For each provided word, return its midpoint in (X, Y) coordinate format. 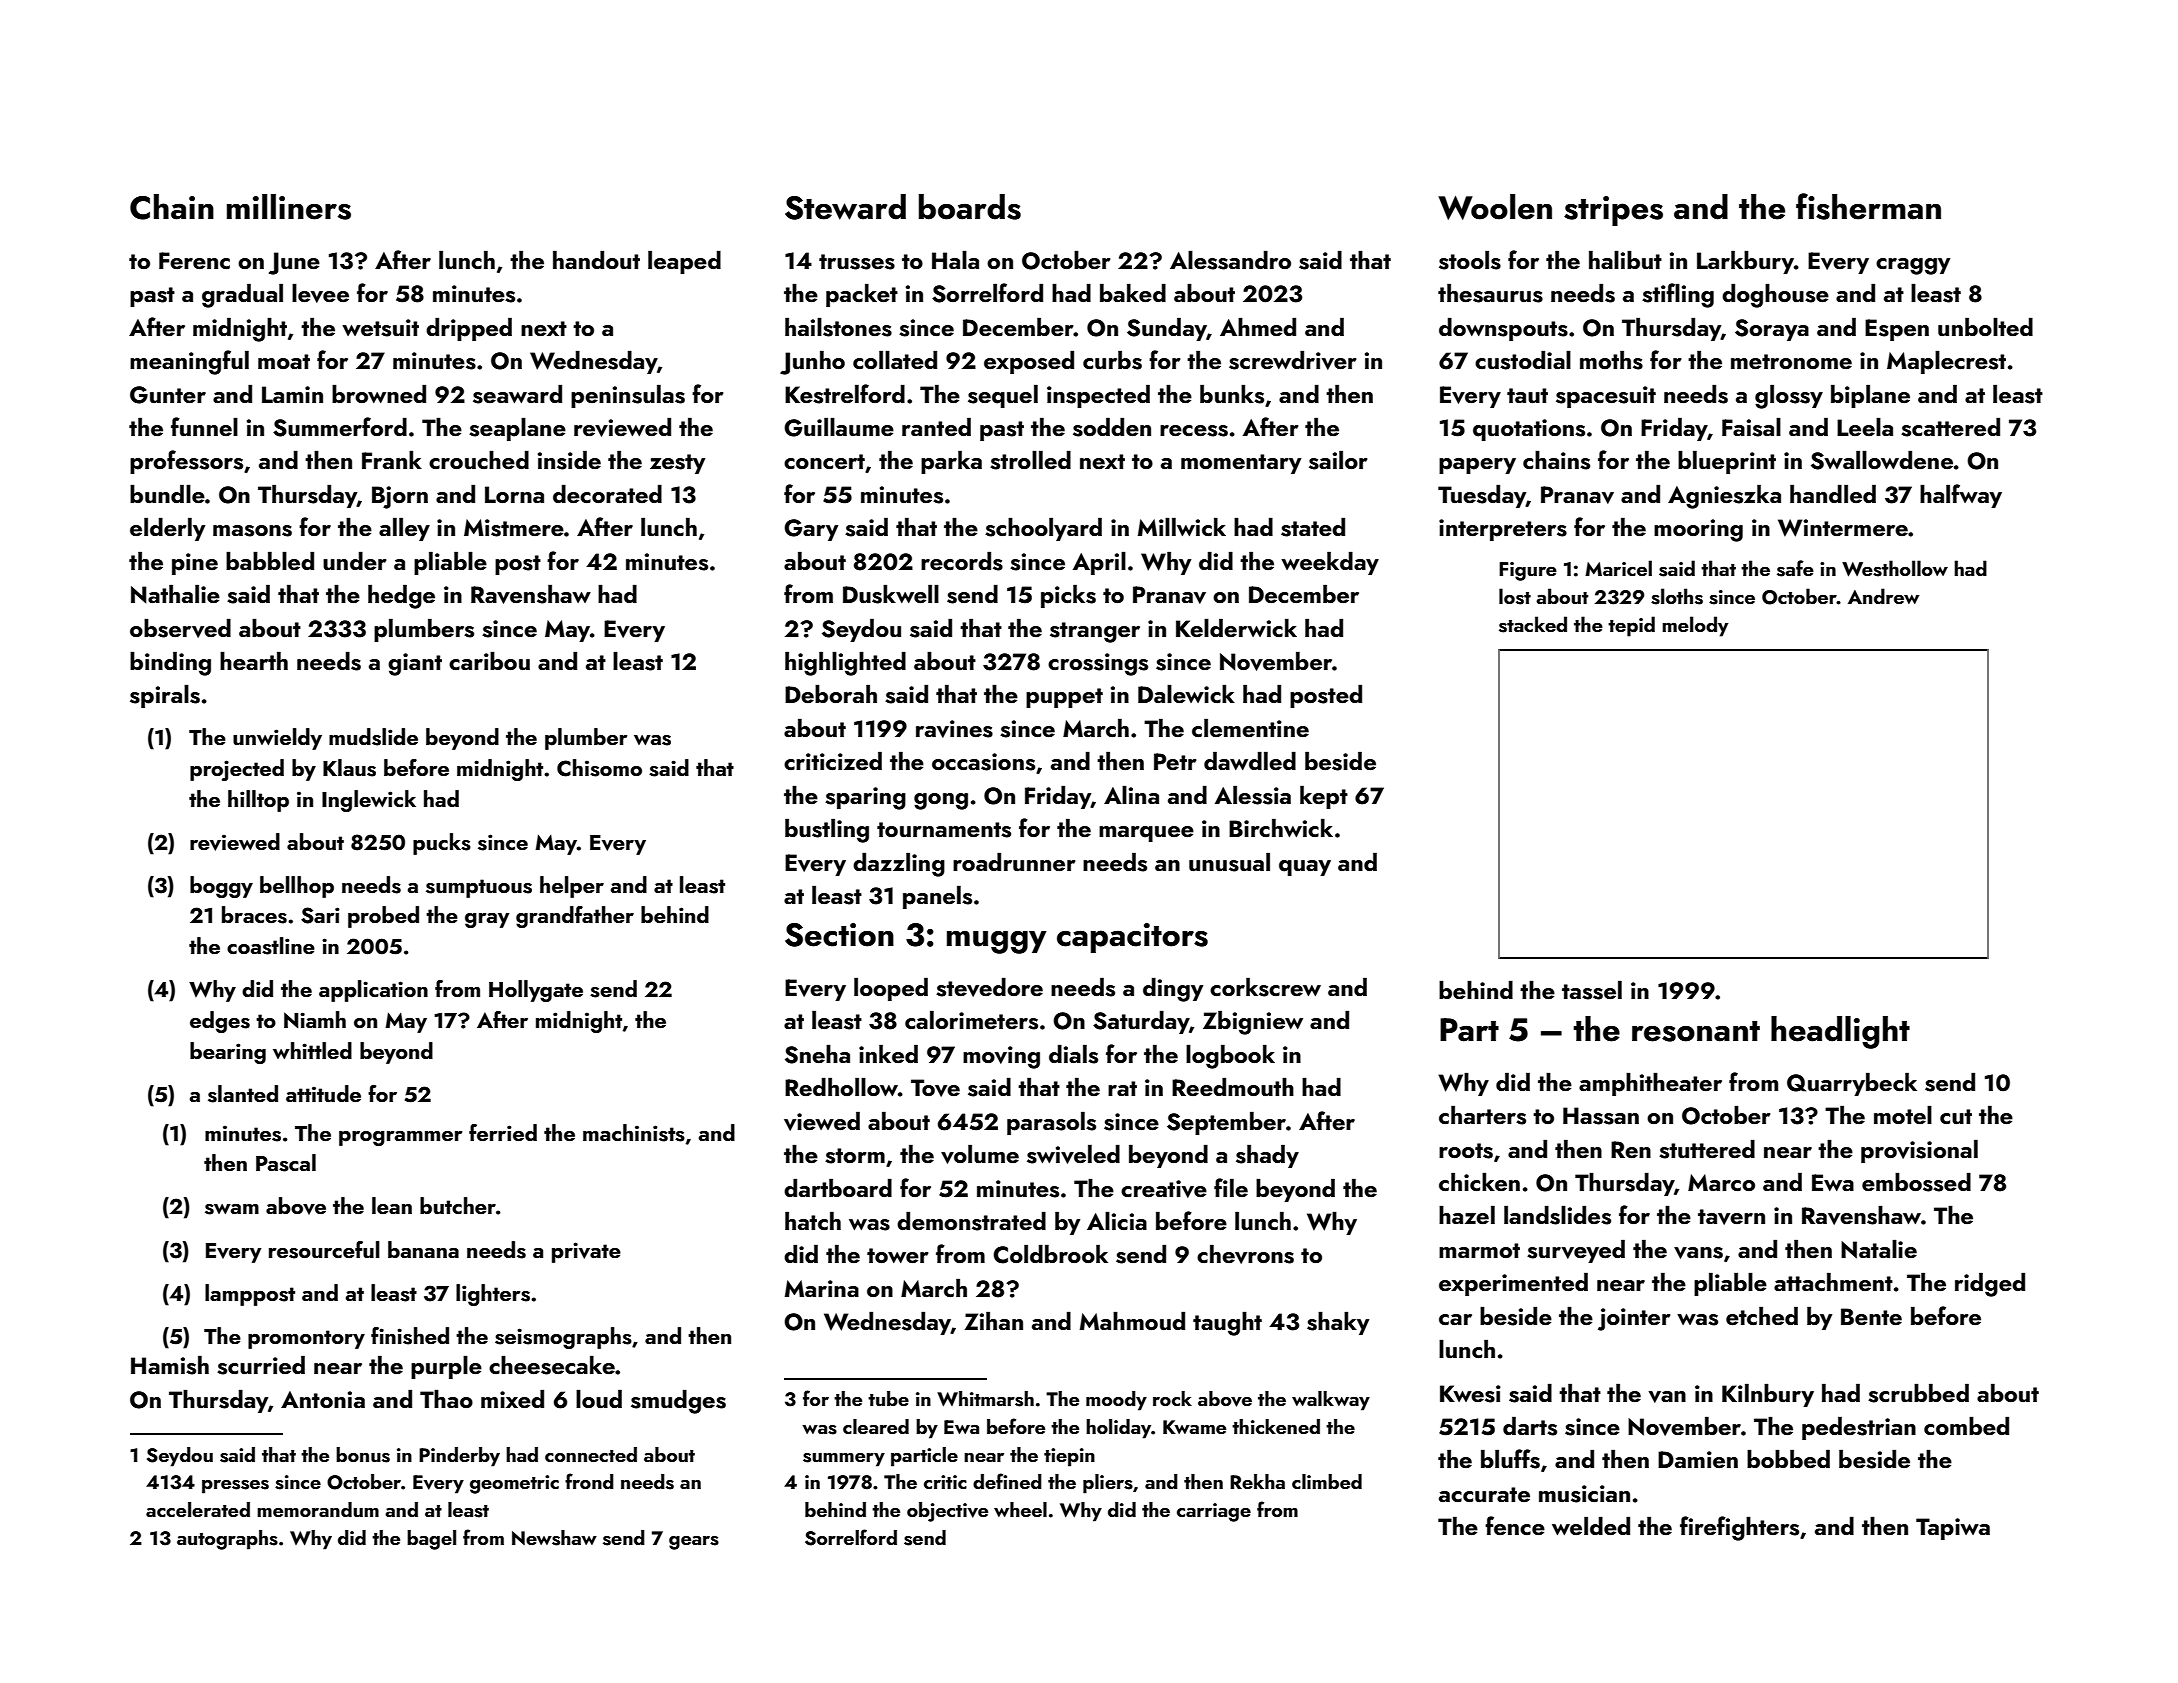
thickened (1276, 1426)
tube (888, 1398)
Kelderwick (1236, 627)
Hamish (170, 1365)
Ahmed (1258, 326)
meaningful (189, 362)
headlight (1840, 1032)
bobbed (1788, 1458)
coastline (271, 946)
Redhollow (841, 1086)
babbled (270, 560)
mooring (1698, 530)
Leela (1865, 426)
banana (423, 1249)
